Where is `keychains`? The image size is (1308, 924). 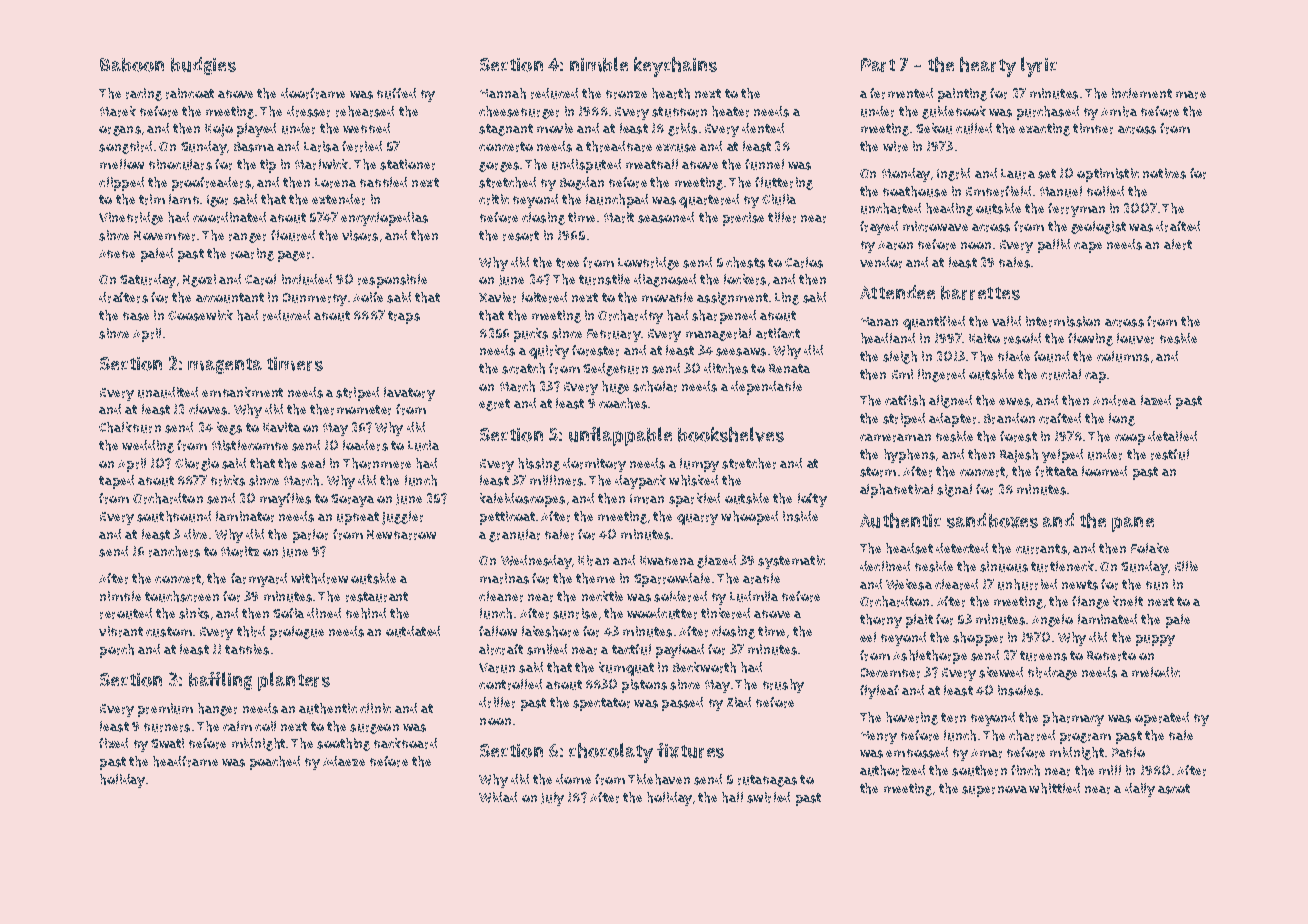 keychains is located at coordinates (675, 67).
